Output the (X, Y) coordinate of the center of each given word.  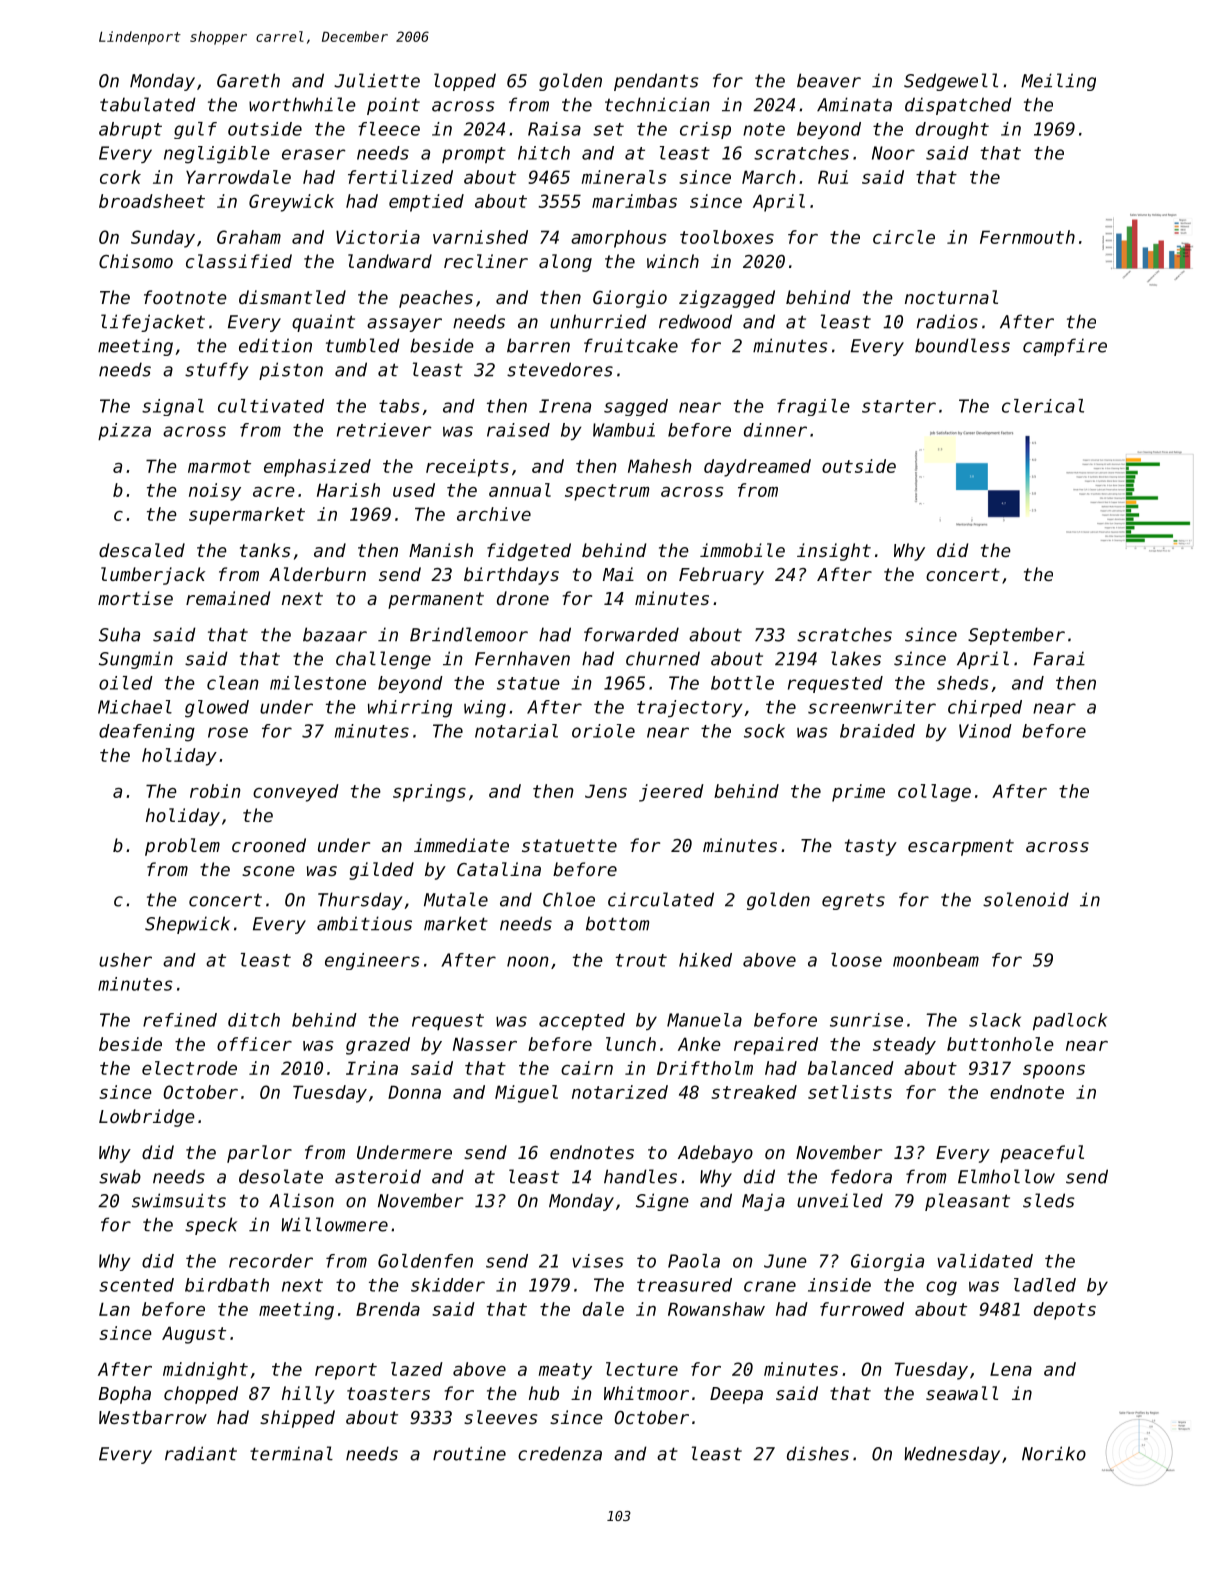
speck (211, 1226)
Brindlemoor (469, 634)
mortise (135, 598)
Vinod (985, 731)
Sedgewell (951, 82)
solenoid (1026, 899)
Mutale (456, 899)
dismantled (292, 297)
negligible (217, 155)
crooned (269, 845)
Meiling (1058, 82)
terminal (291, 1453)
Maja (763, 1202)
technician (657, 104)
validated (985, 1261)
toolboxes (727, 237)
